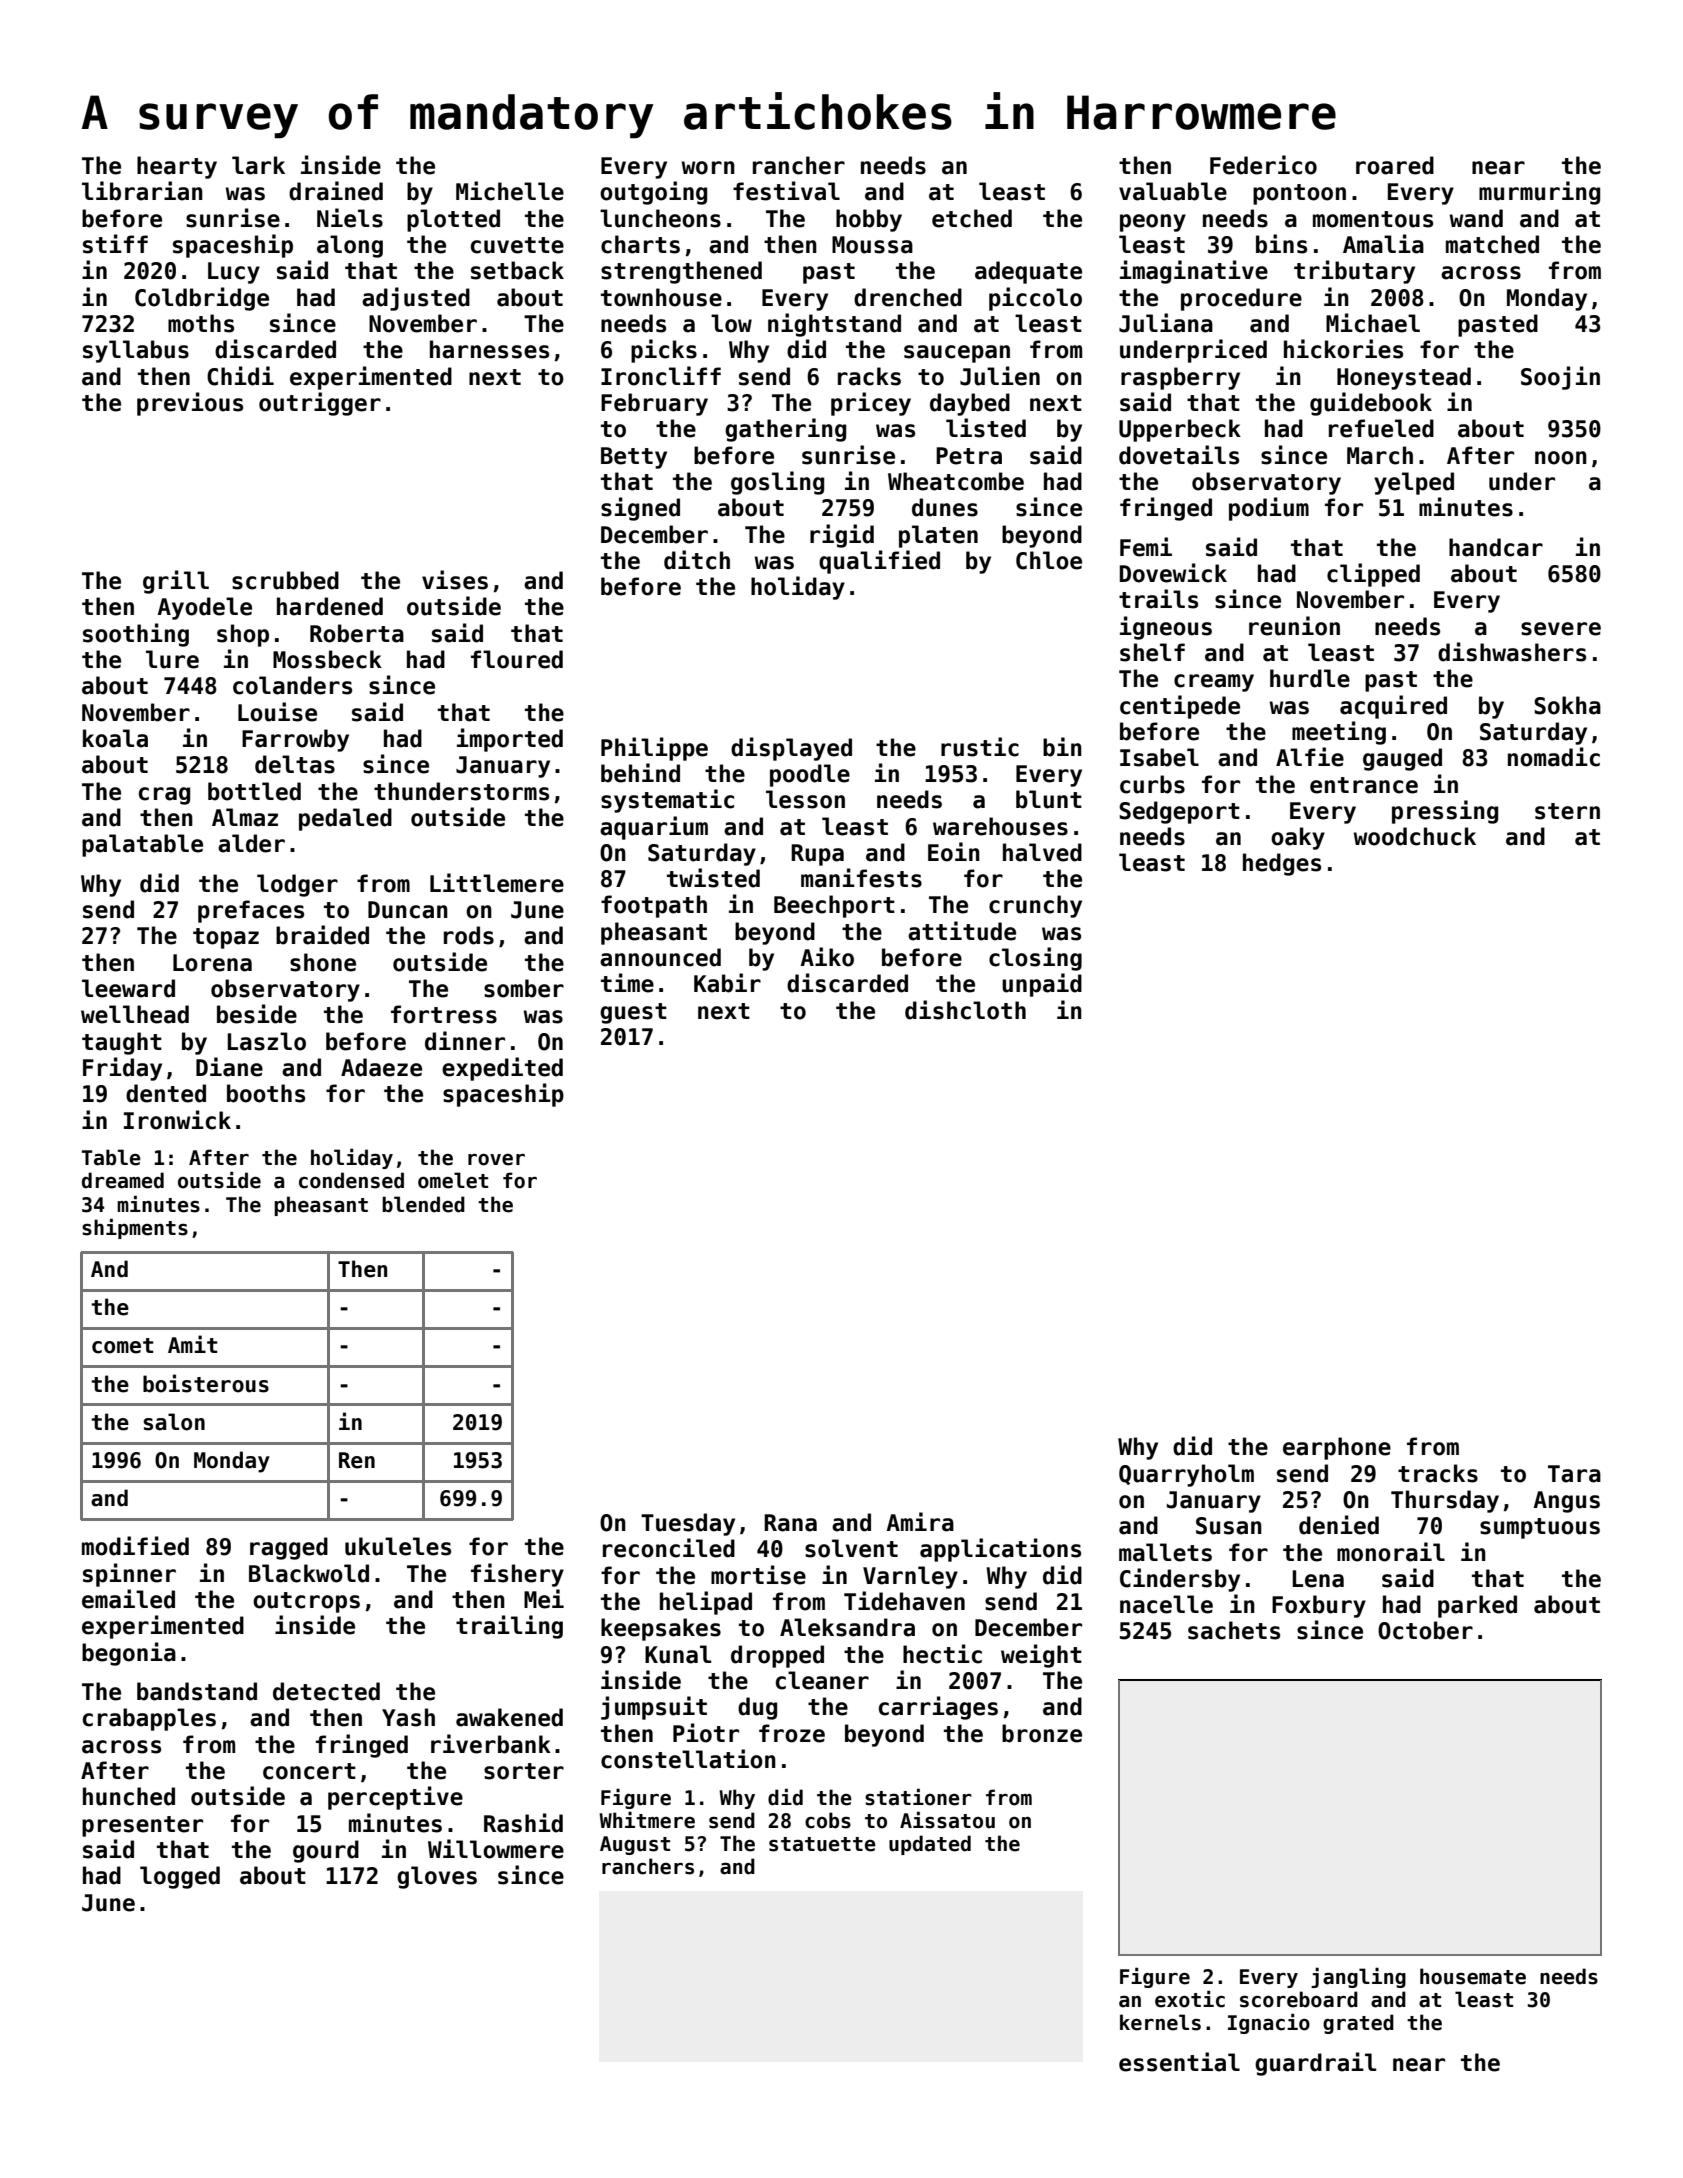 The width and height of the screenshot is (1683, 2178). I want to click on nightstand, so click(834, 325).
